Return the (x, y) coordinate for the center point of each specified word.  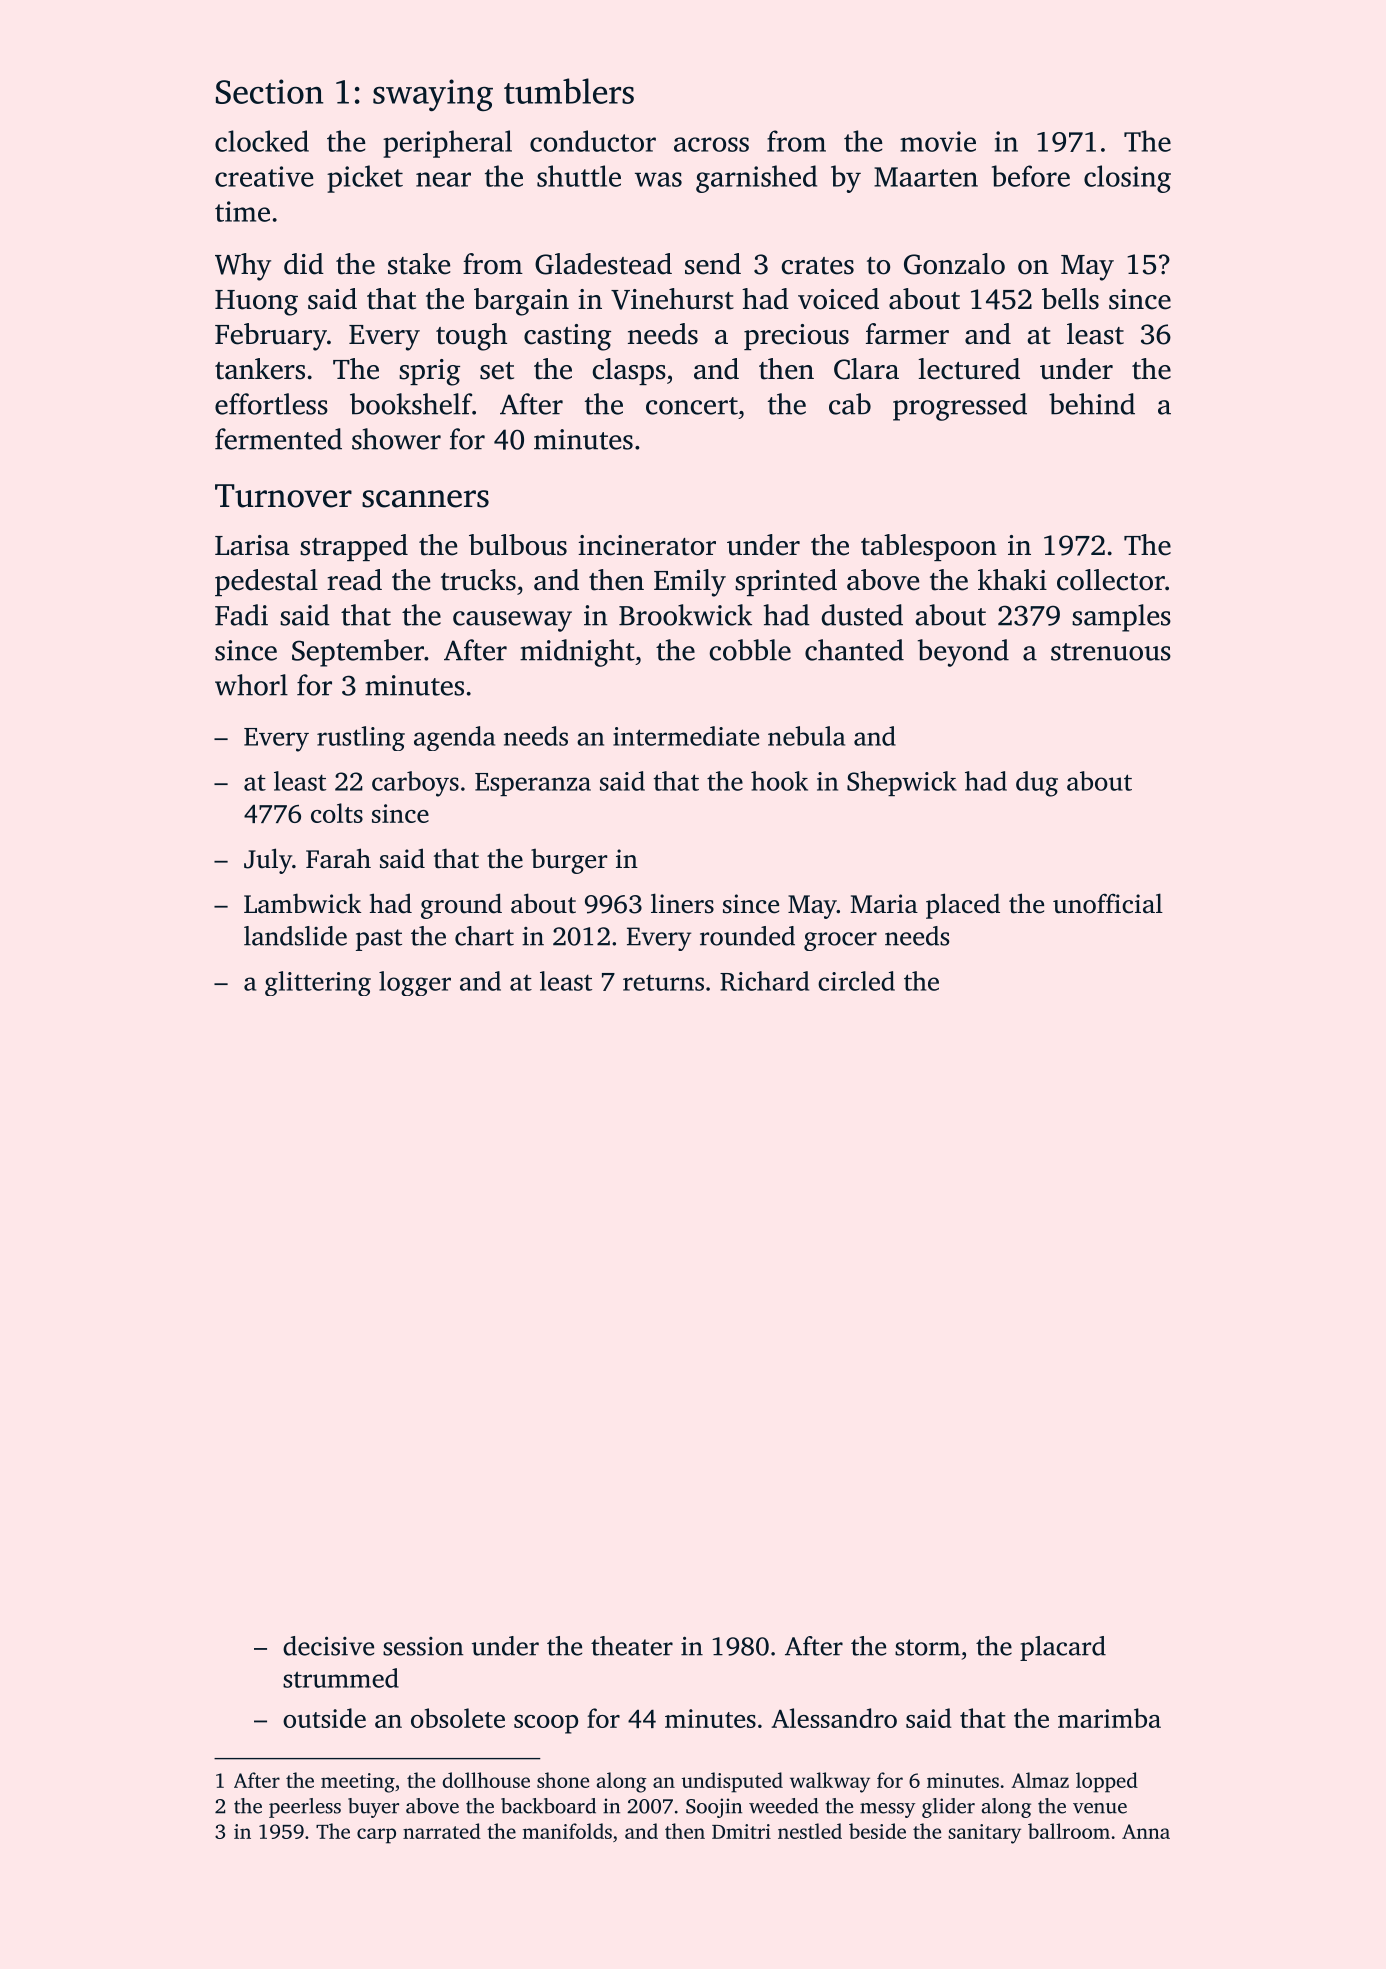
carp (376, 1836)
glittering (318, 983)
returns (663, 982)
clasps (629, 371)
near (443, 179)
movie (938, 141)
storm (927, 1647)
